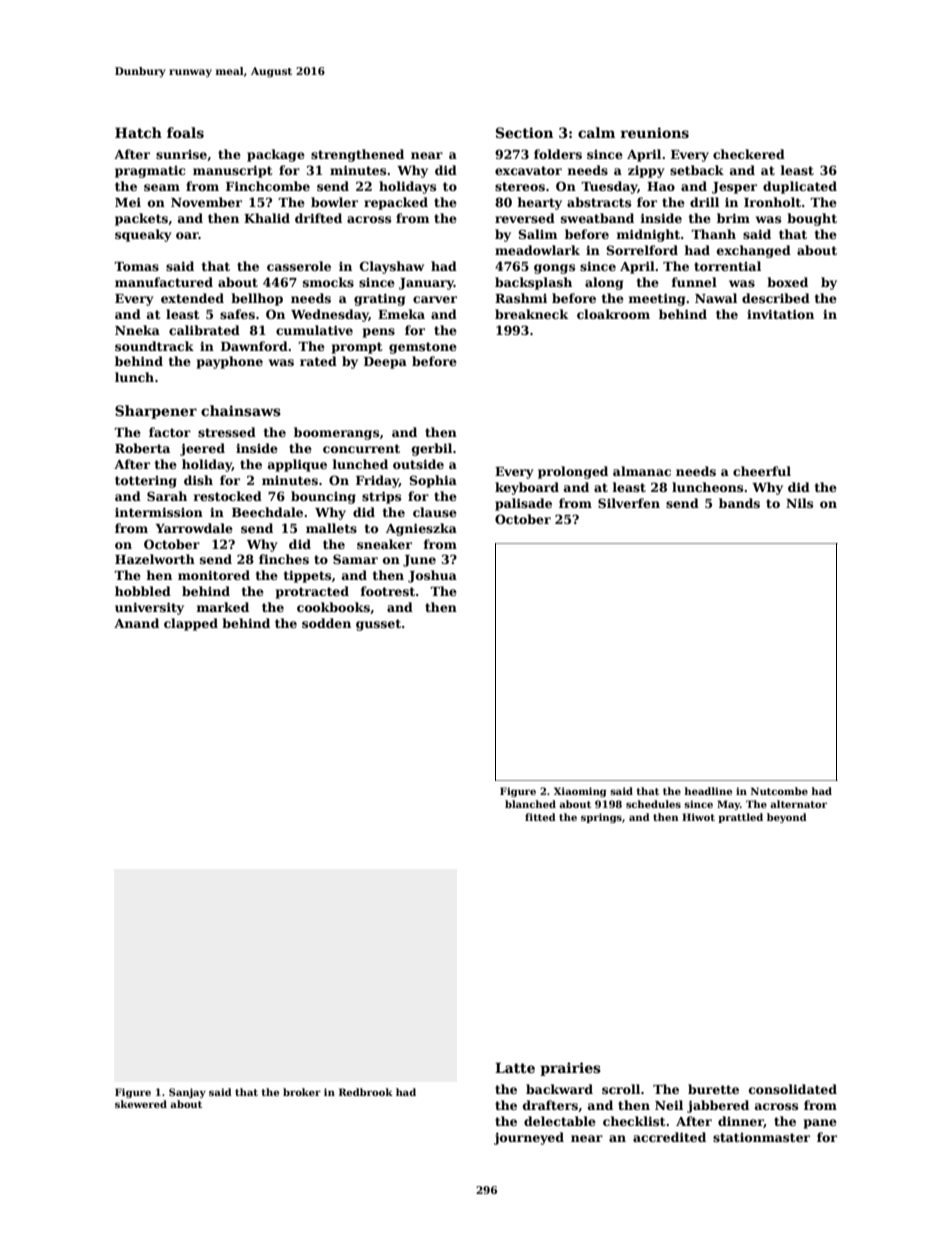  What do you see at coordinates (629, 503) in the screenshot?
I see `Silverfen` at bounding box center [629, 503].
